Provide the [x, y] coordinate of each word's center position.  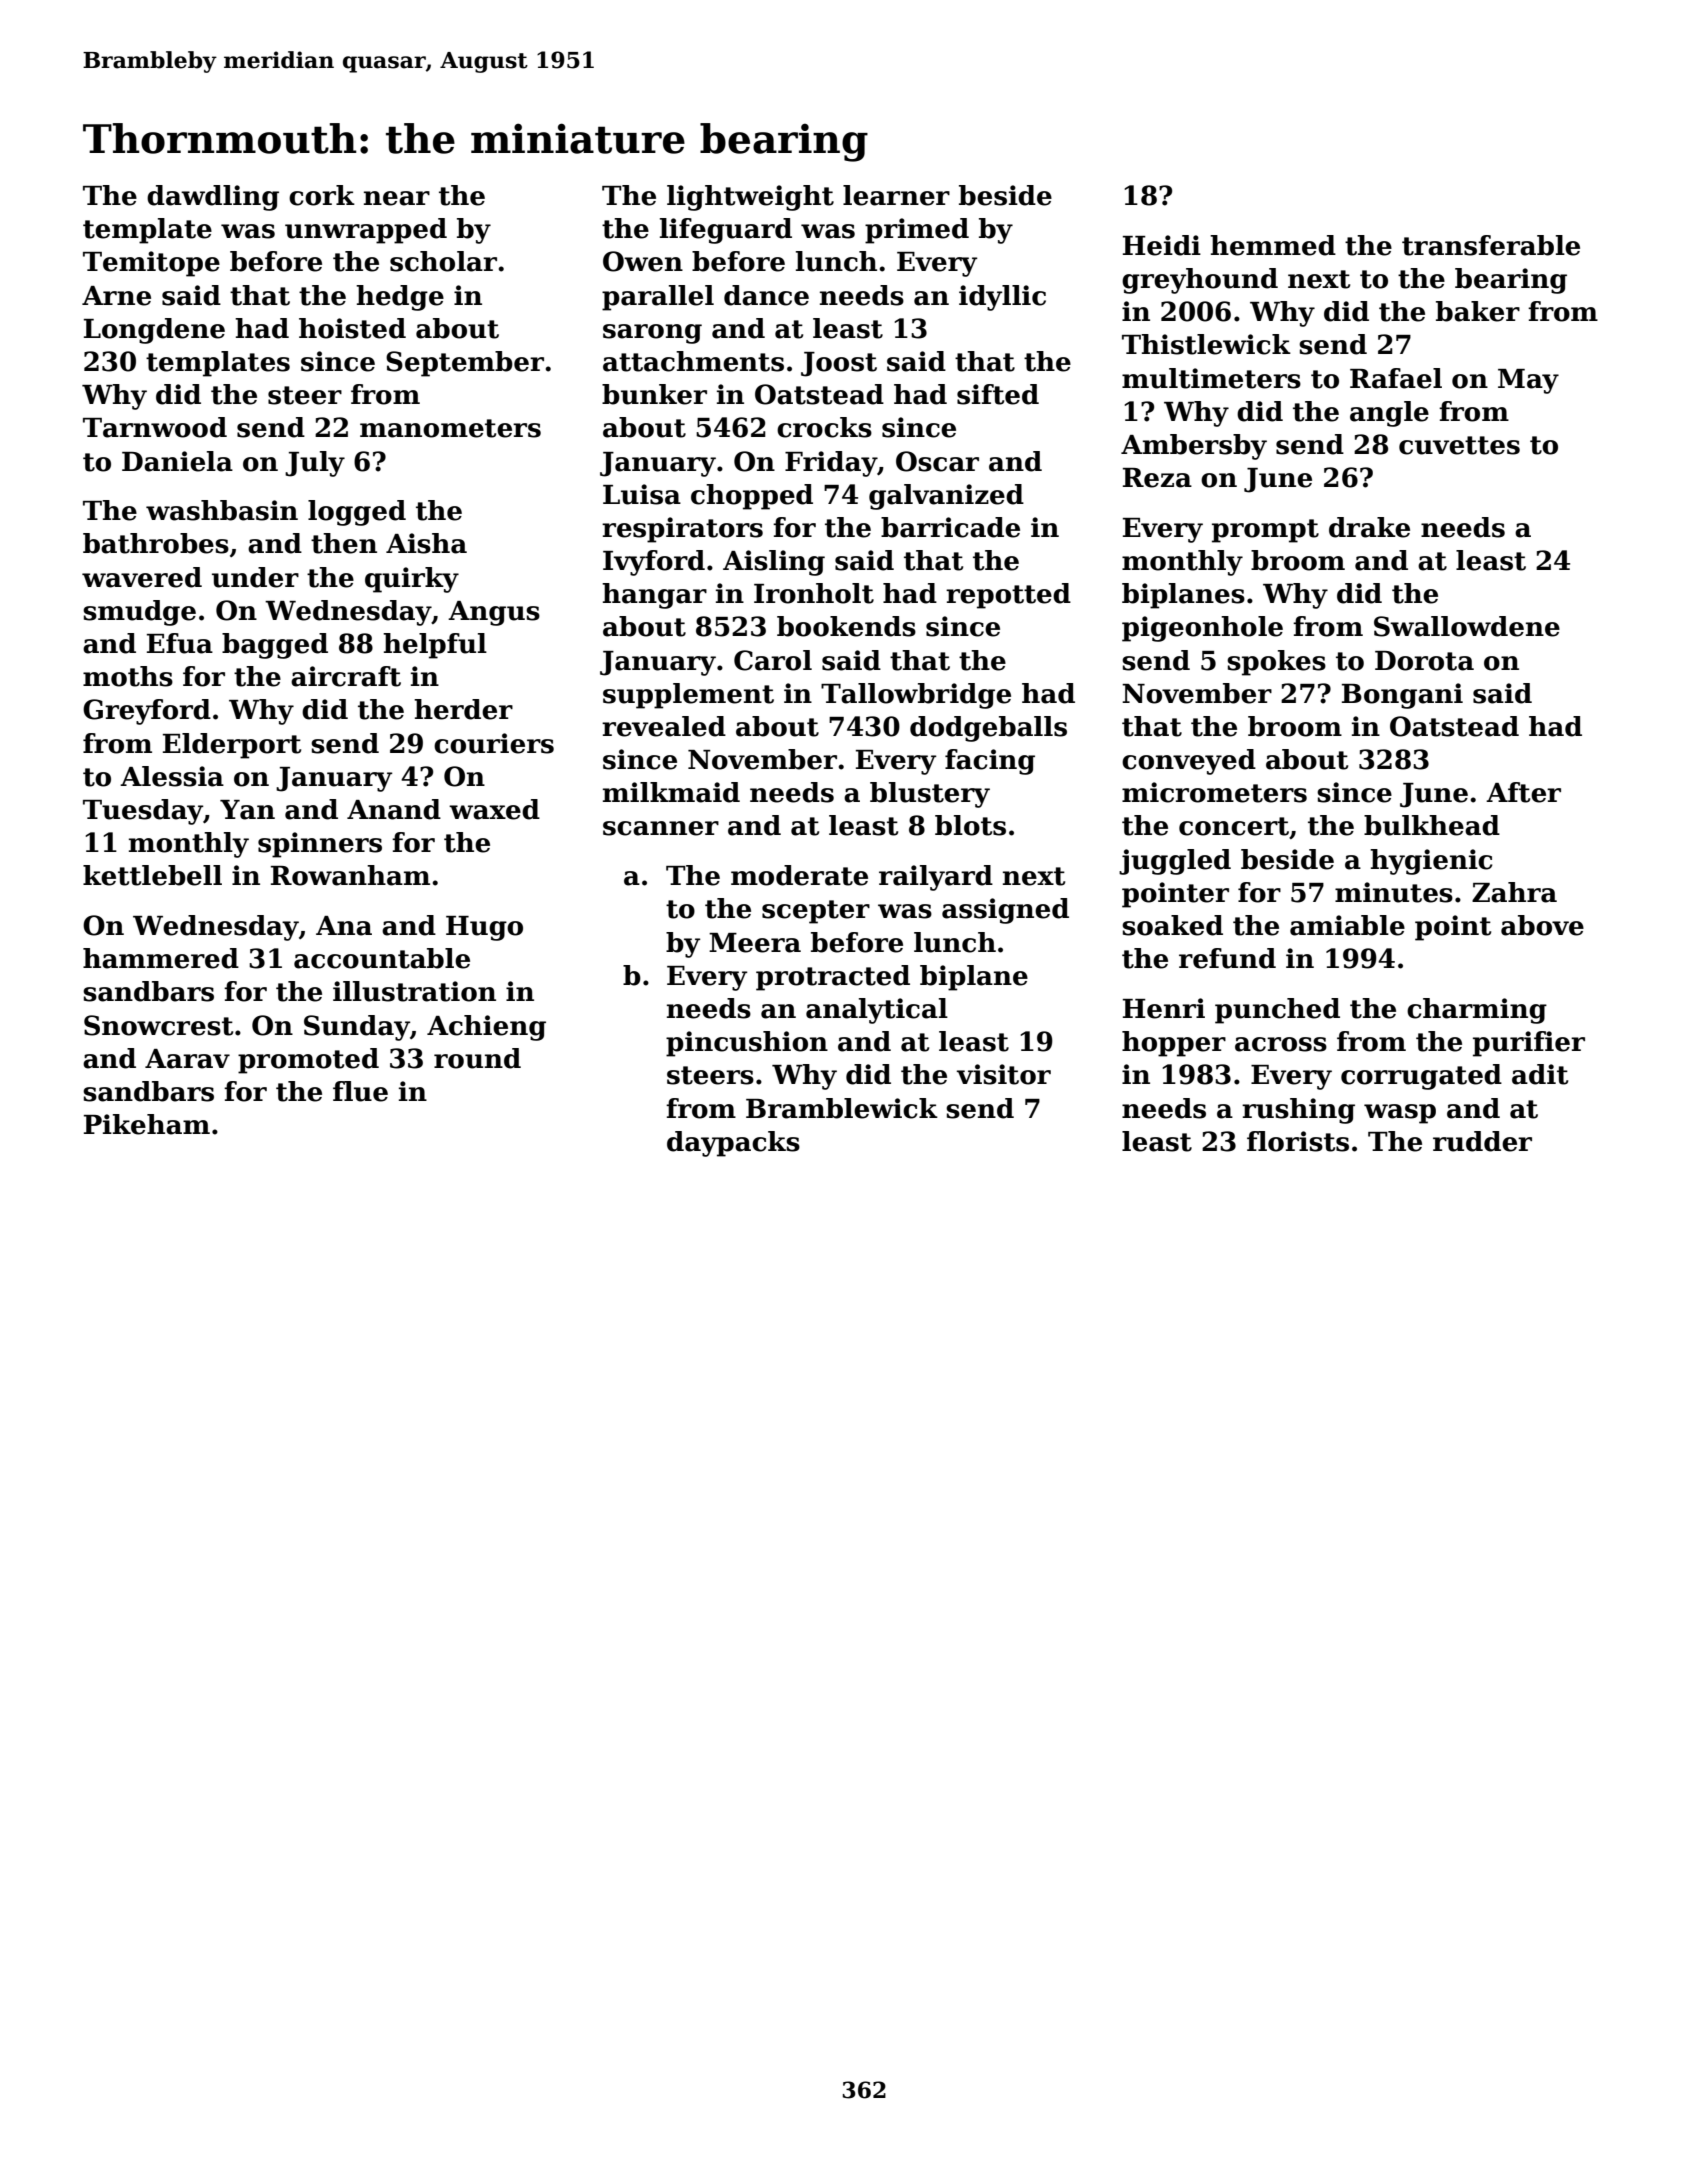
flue [360, 1091]
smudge [139, 613]
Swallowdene [1467, 626]
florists [1298, 1141]
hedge [400, 298]
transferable [1491, 245]
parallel [658, 298]
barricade [950, 527]
